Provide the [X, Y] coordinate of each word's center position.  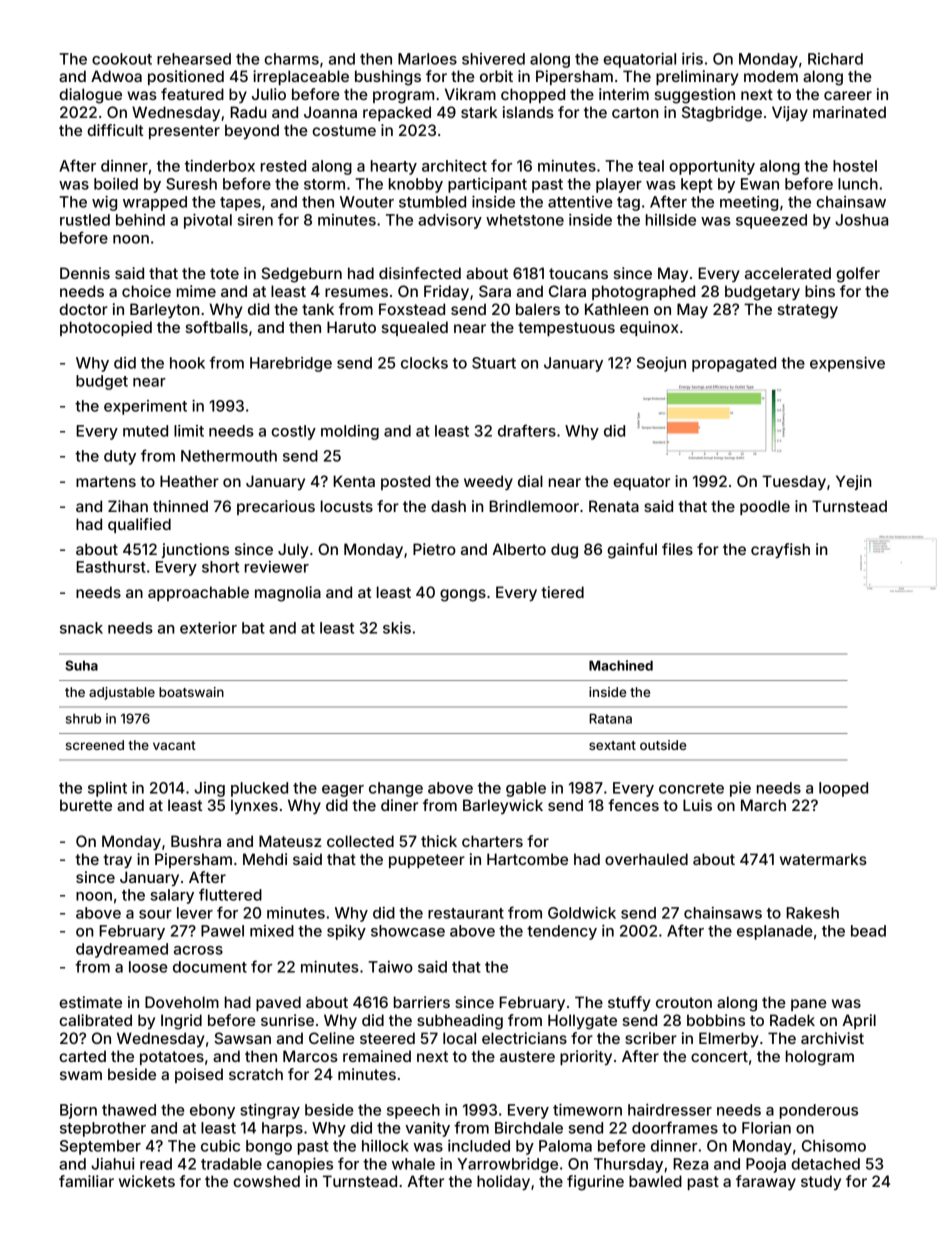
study [821, 1182]
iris [692, 59]
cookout [122, 59]
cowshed [266, 1181]
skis [397, 628]
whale [413, 1164]
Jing [209, 789]
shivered [493, 59]
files [677, 549]
